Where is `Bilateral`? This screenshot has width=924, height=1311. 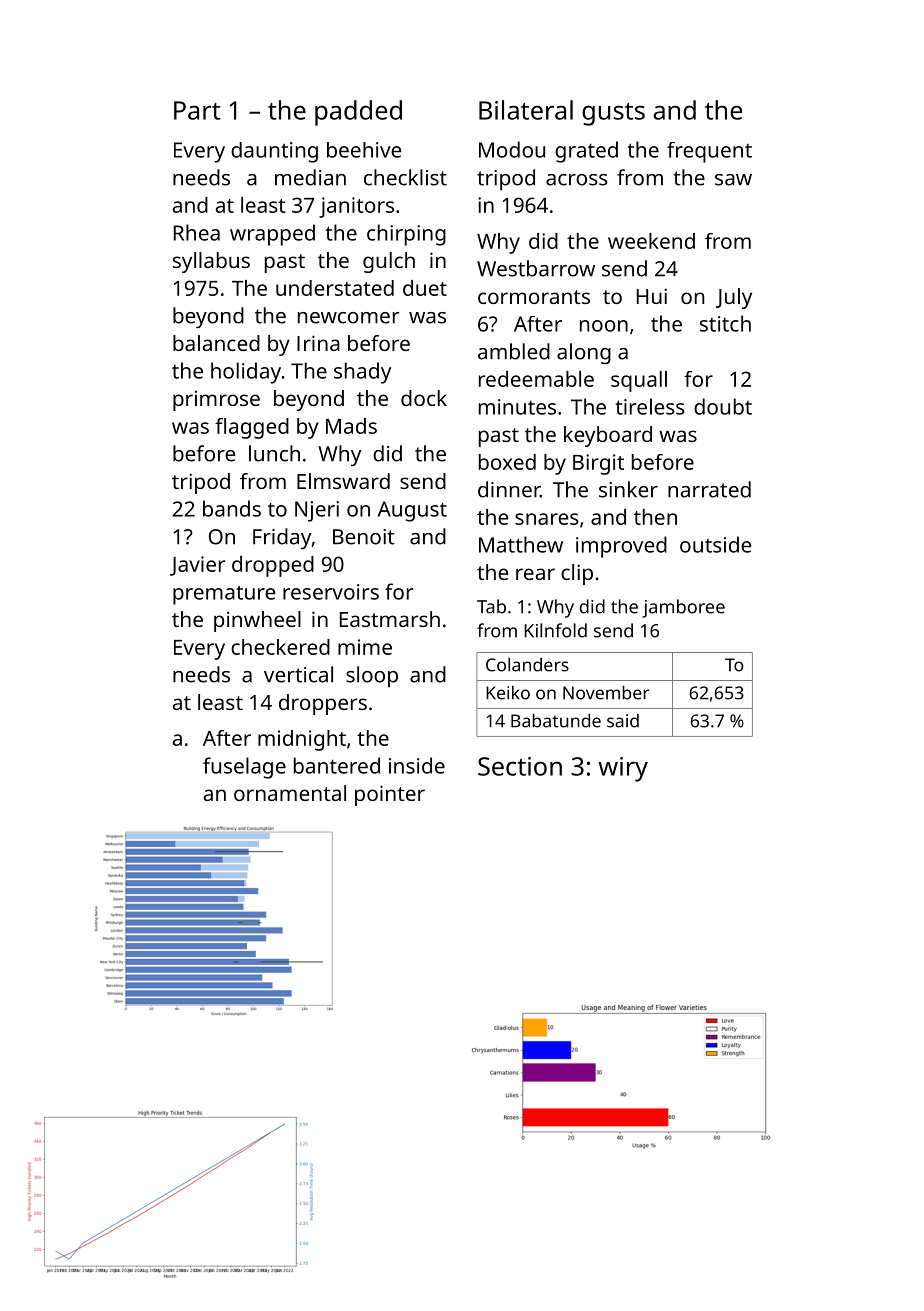
Bilateral is located at coordinates (526, 110).
